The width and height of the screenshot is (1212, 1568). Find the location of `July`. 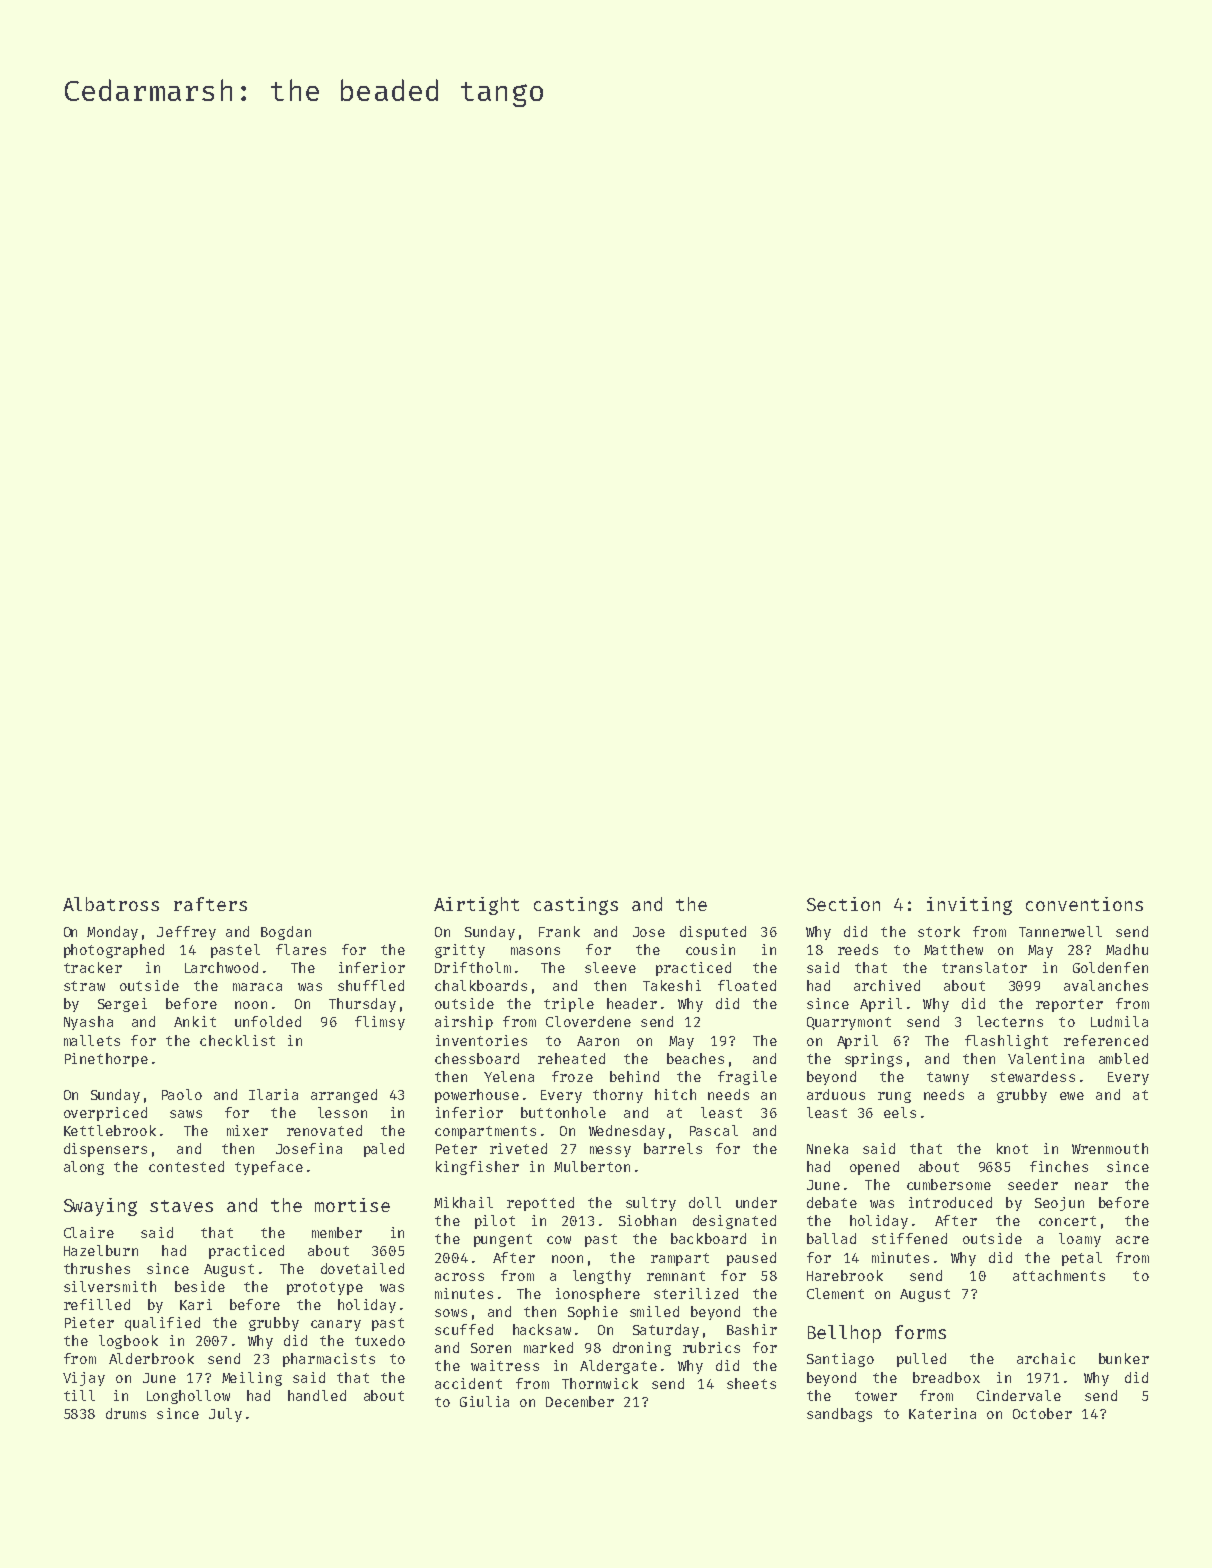

July is located at coordinates (225, 1415).
